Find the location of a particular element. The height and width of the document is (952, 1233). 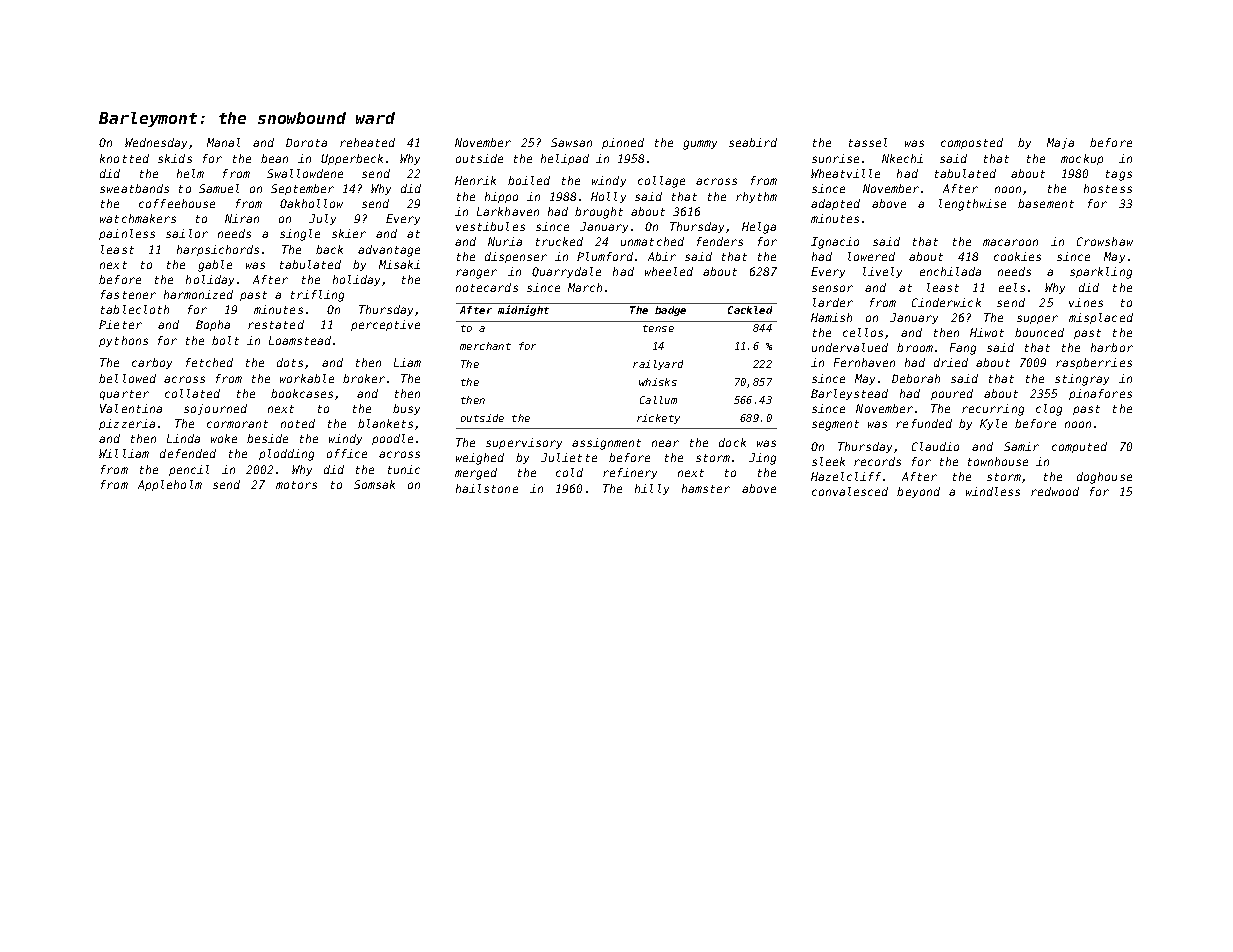

gummy is located at coordinates (700, 145).
